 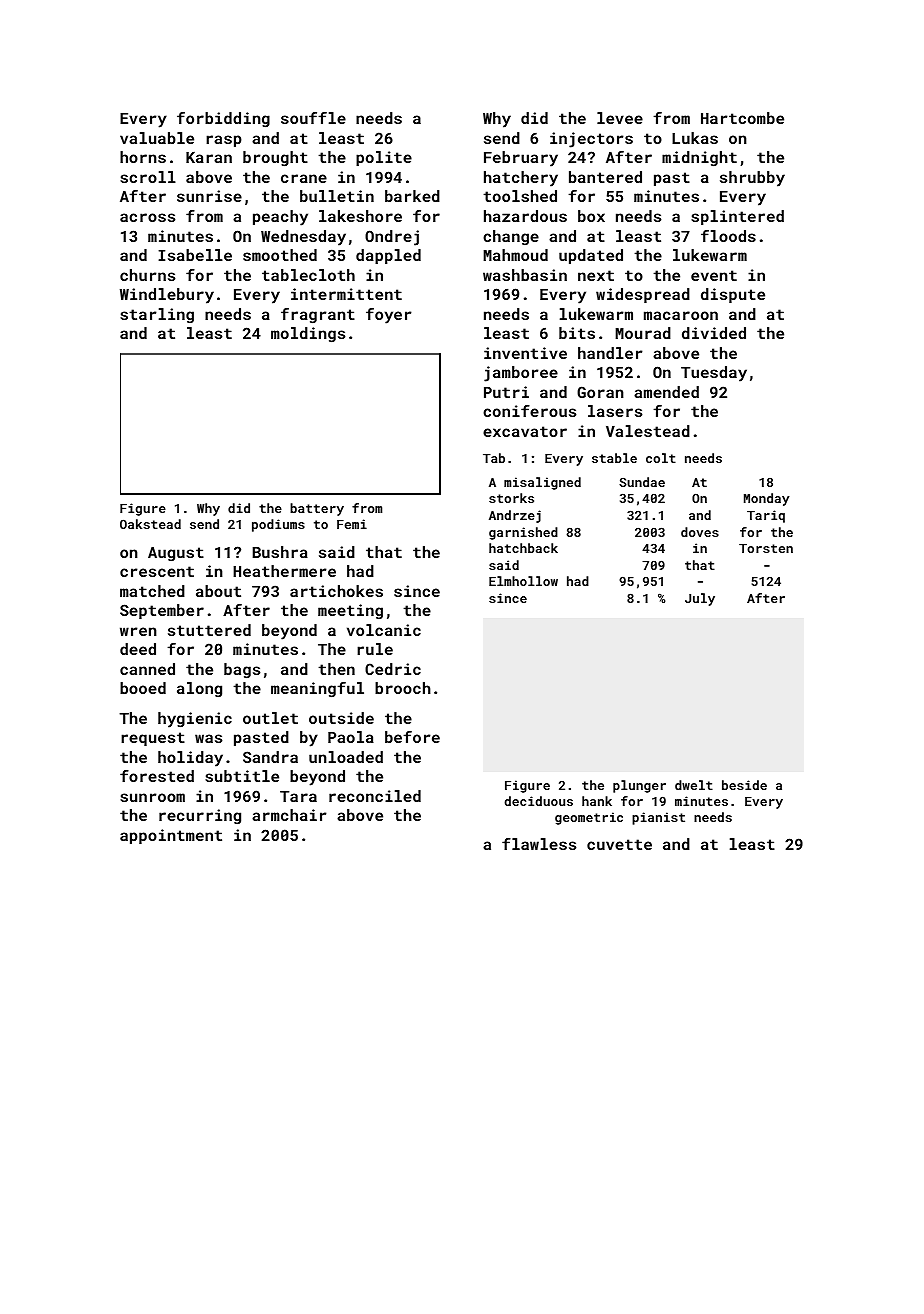 I want to click on dappled, so click(x=388, y=256).
